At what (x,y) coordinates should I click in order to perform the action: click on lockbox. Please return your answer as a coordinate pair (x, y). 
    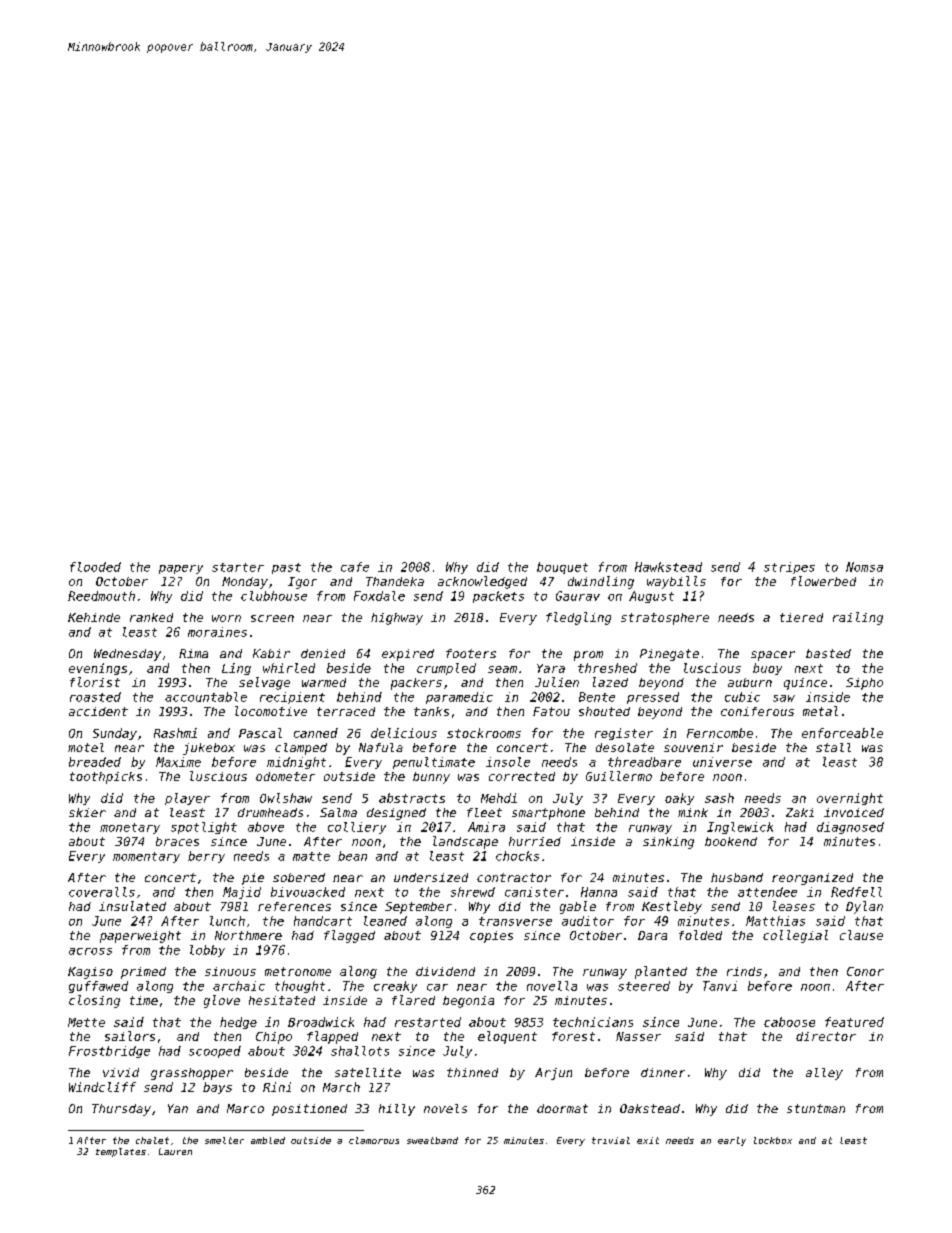
    Looking at the image, I should click on (773, 1140).
